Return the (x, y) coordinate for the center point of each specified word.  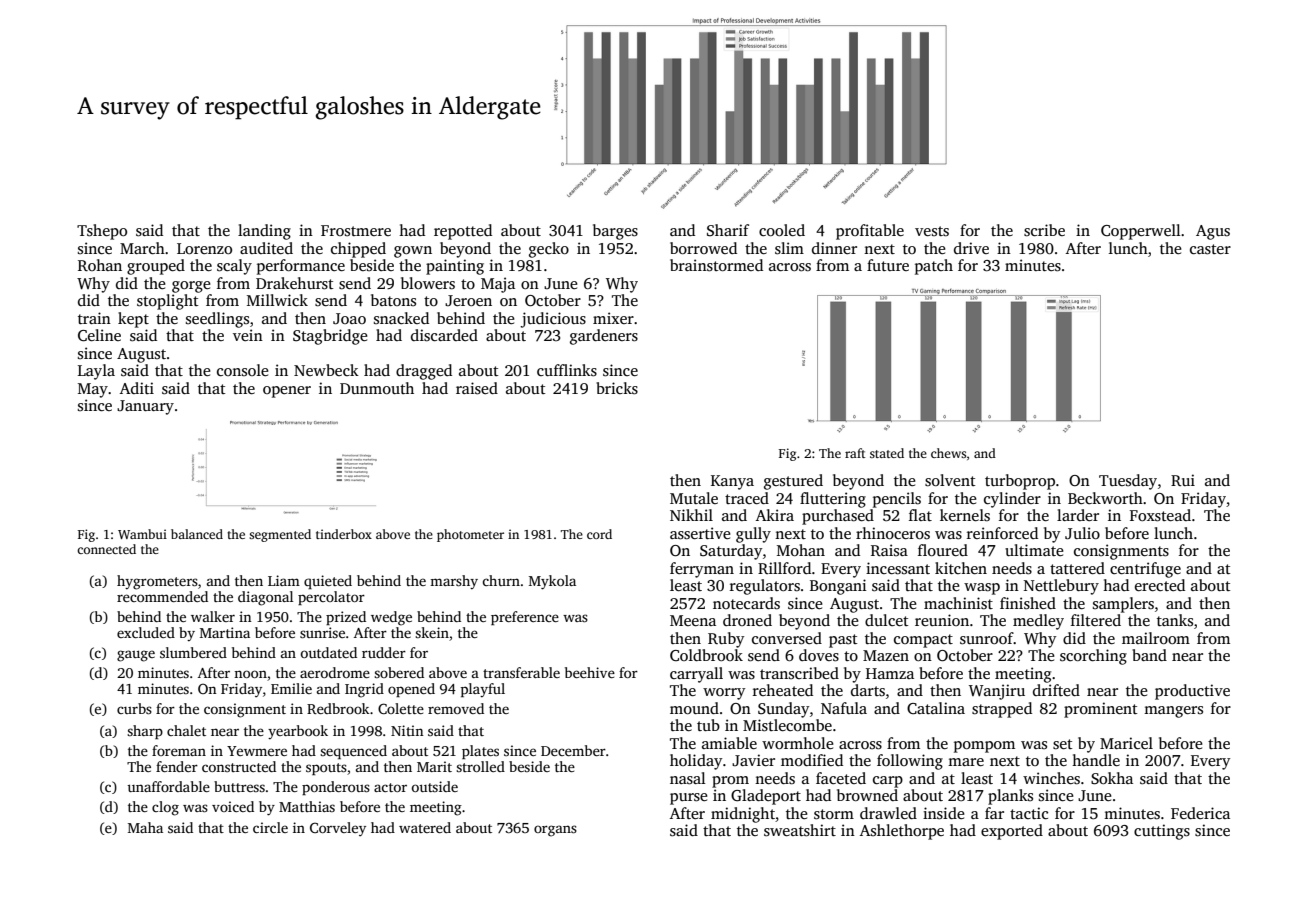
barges (615, 232)
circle (270, 827)
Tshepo (102, 232)
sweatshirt (800, 830)
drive (971, 248)
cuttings (1162, 832)
